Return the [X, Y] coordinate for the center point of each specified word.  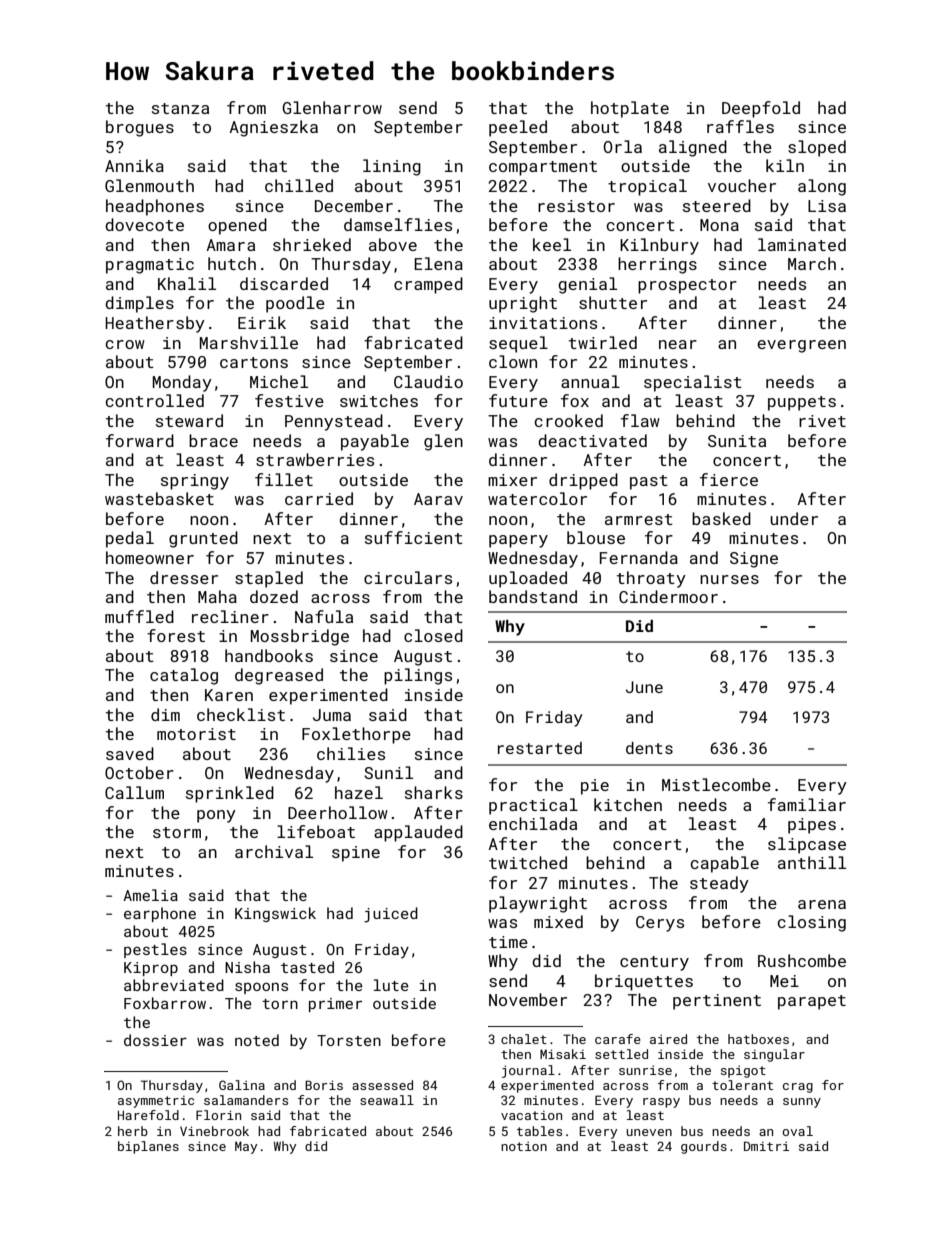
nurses [729, 579]
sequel [518, 344]
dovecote [144, 224]
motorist [196, 734]
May [246, 1147]
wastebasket [159, 498]
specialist [693, 383]
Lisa [827, 206]
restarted [540, 748]
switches [379, 400]
